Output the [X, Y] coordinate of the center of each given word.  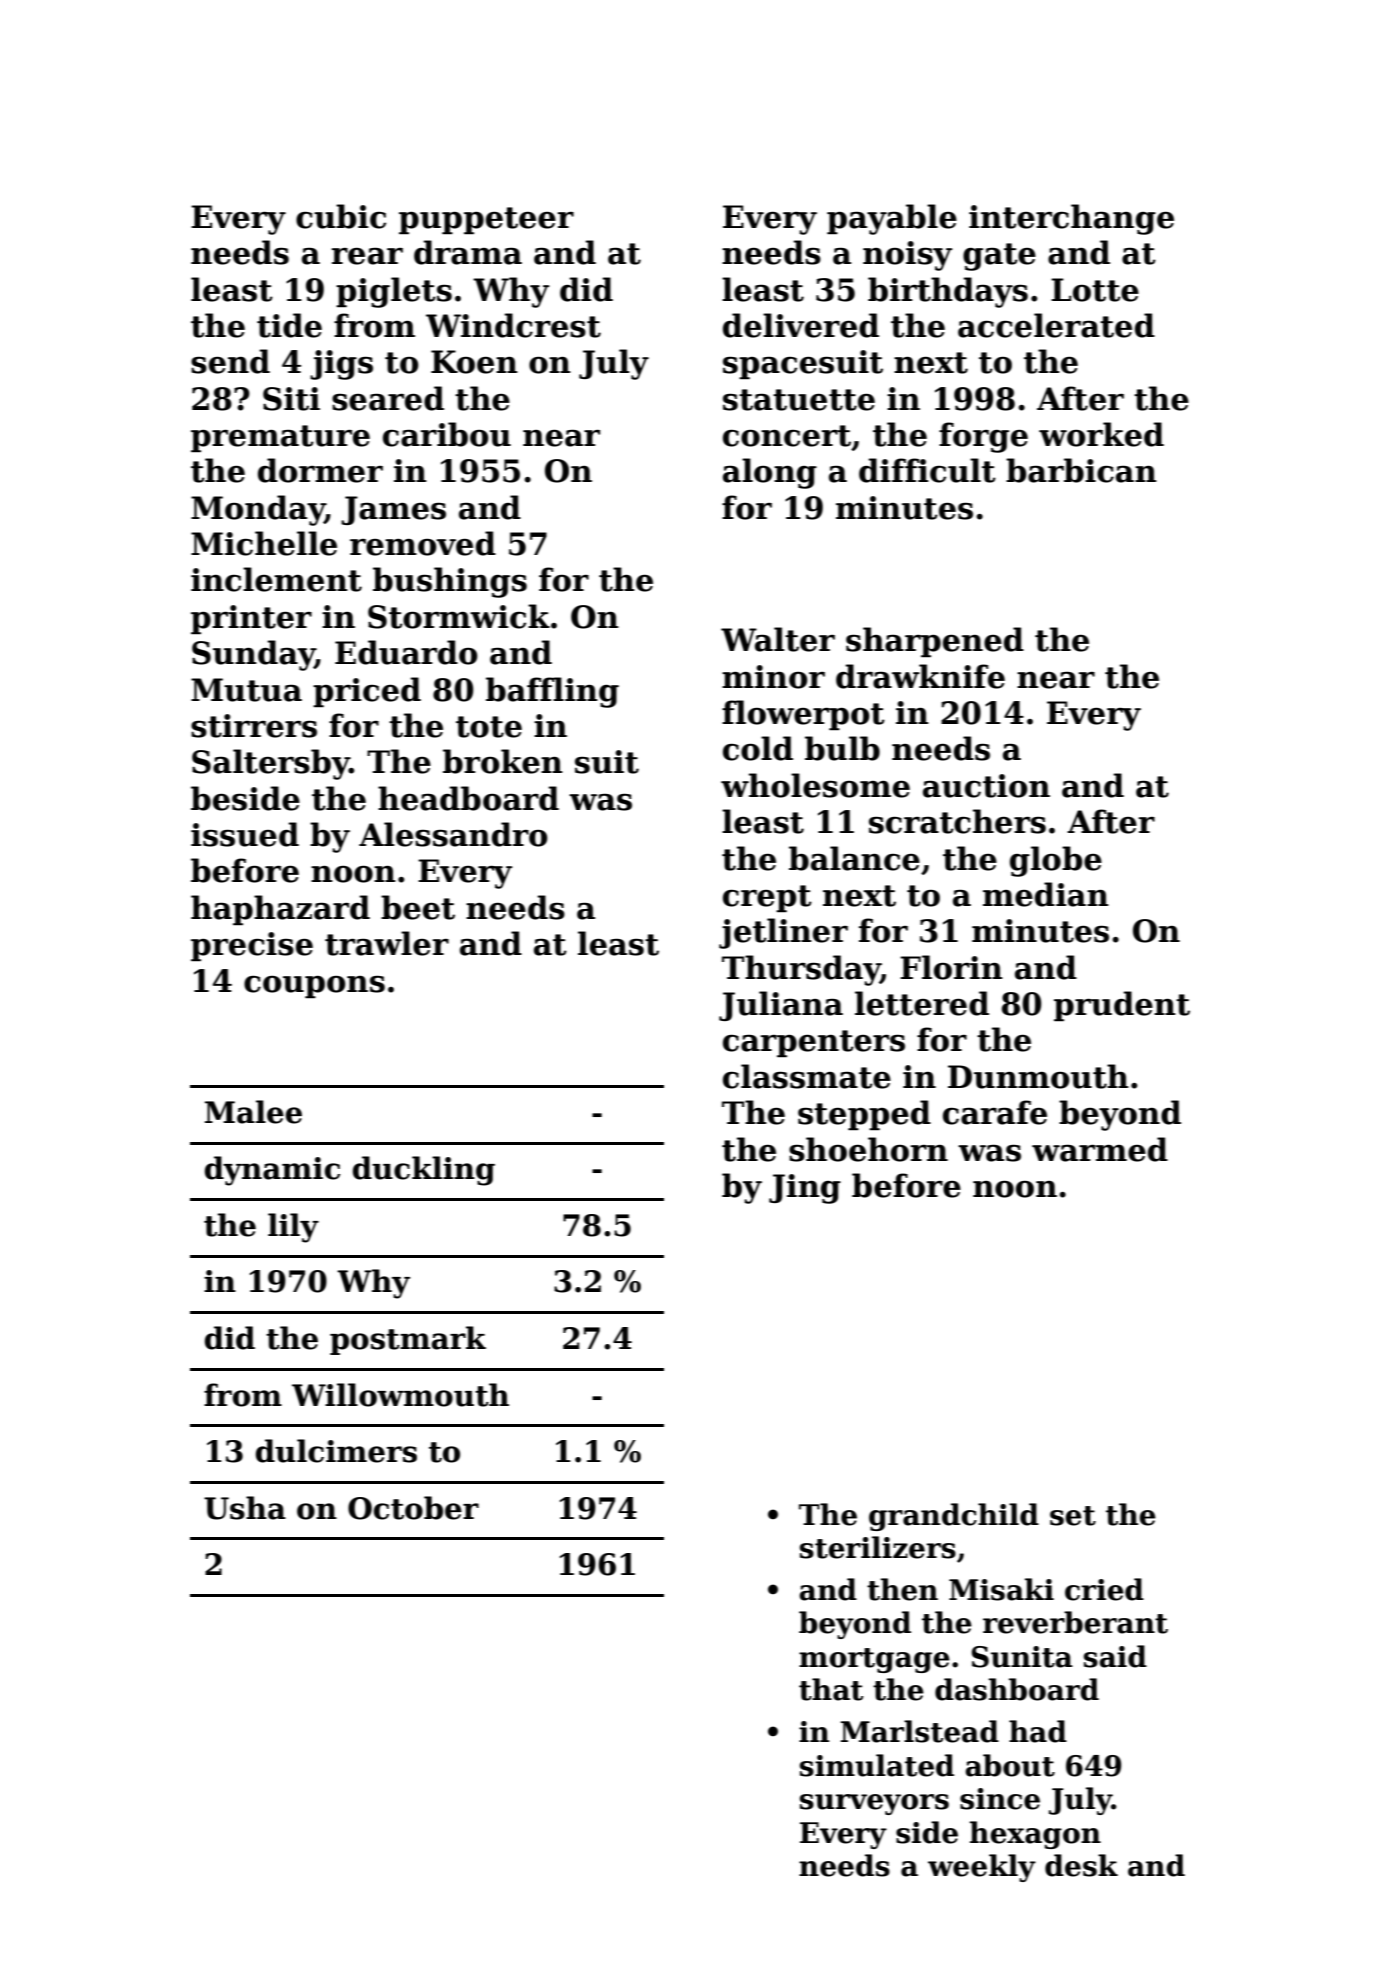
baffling [552, 692]
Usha [245, 1508]
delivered [801, 325]
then [902, 1589]
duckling [424, 1171]
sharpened [935, 642]
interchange [1071, 219]
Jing [805, 1189]
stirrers [254, 726]
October [413, 1508]
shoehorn [868, 1149]
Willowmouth [400, 1395]
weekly [982, 1868]
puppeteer [486, 220]
